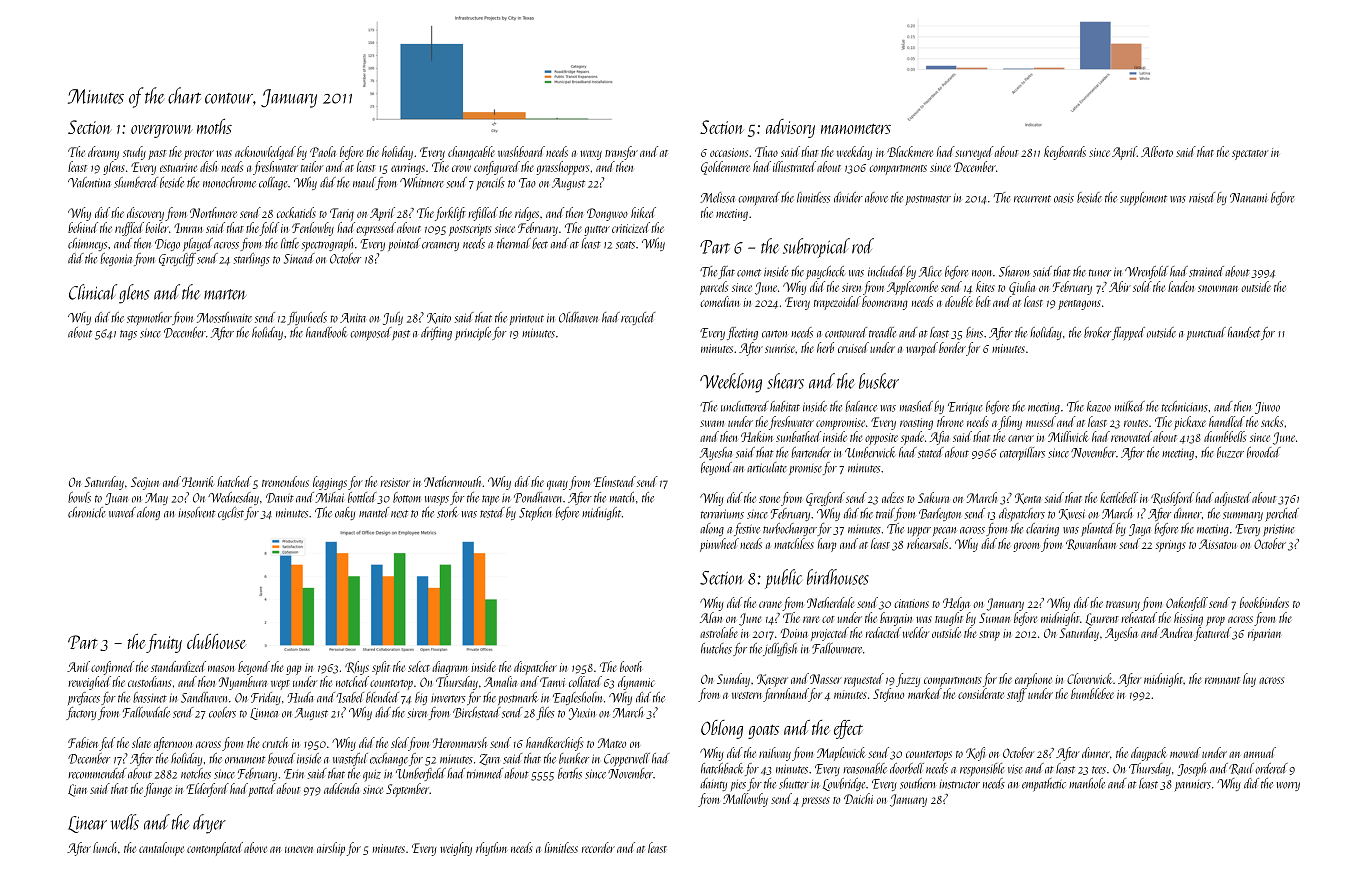 The image size is (1372, 887). Describe the element at coordinates (631, 666) in the screenshot. I see `booth` at that location.
